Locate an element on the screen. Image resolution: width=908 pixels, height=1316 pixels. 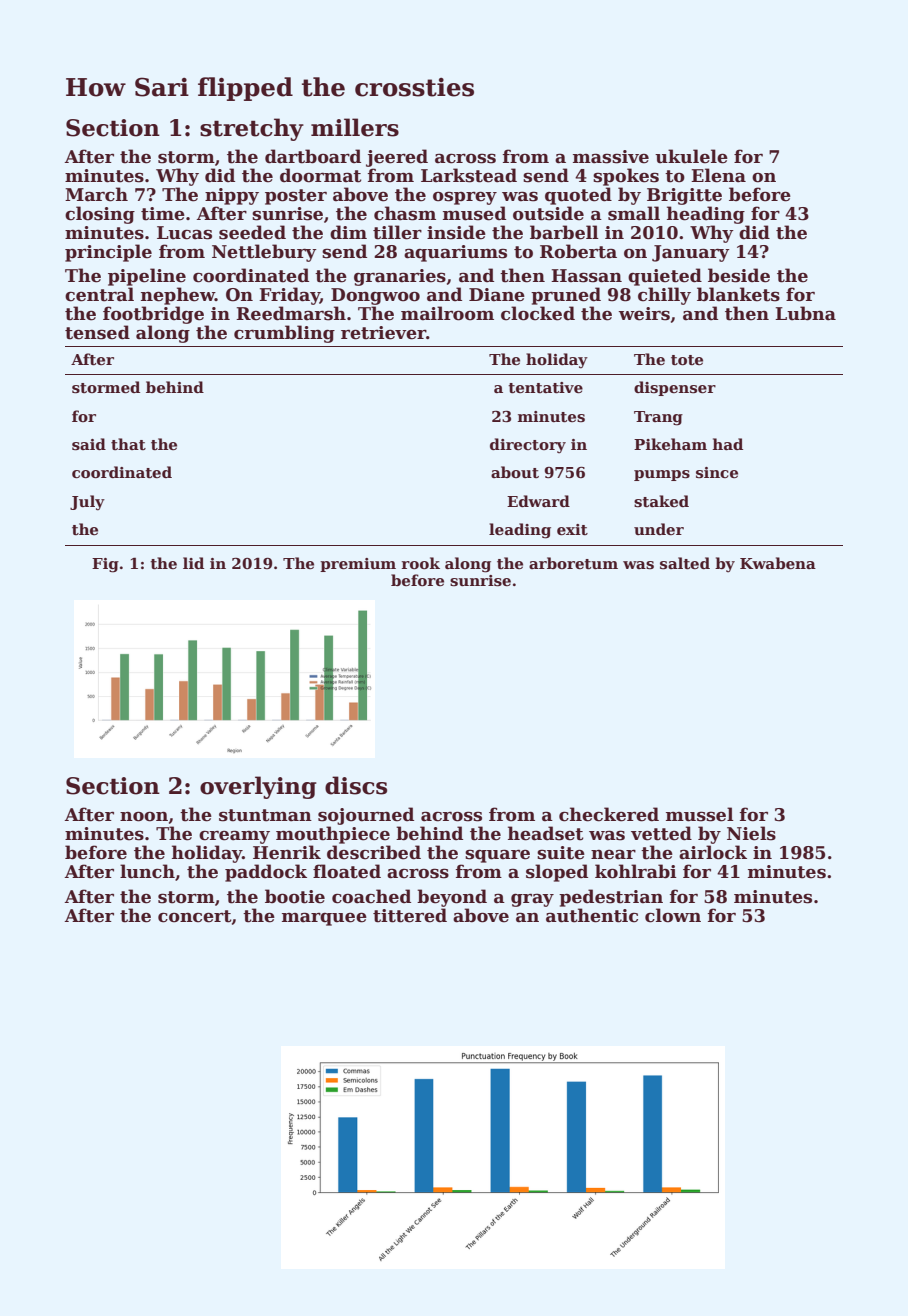
millers is located at coordinates (355, 127).
